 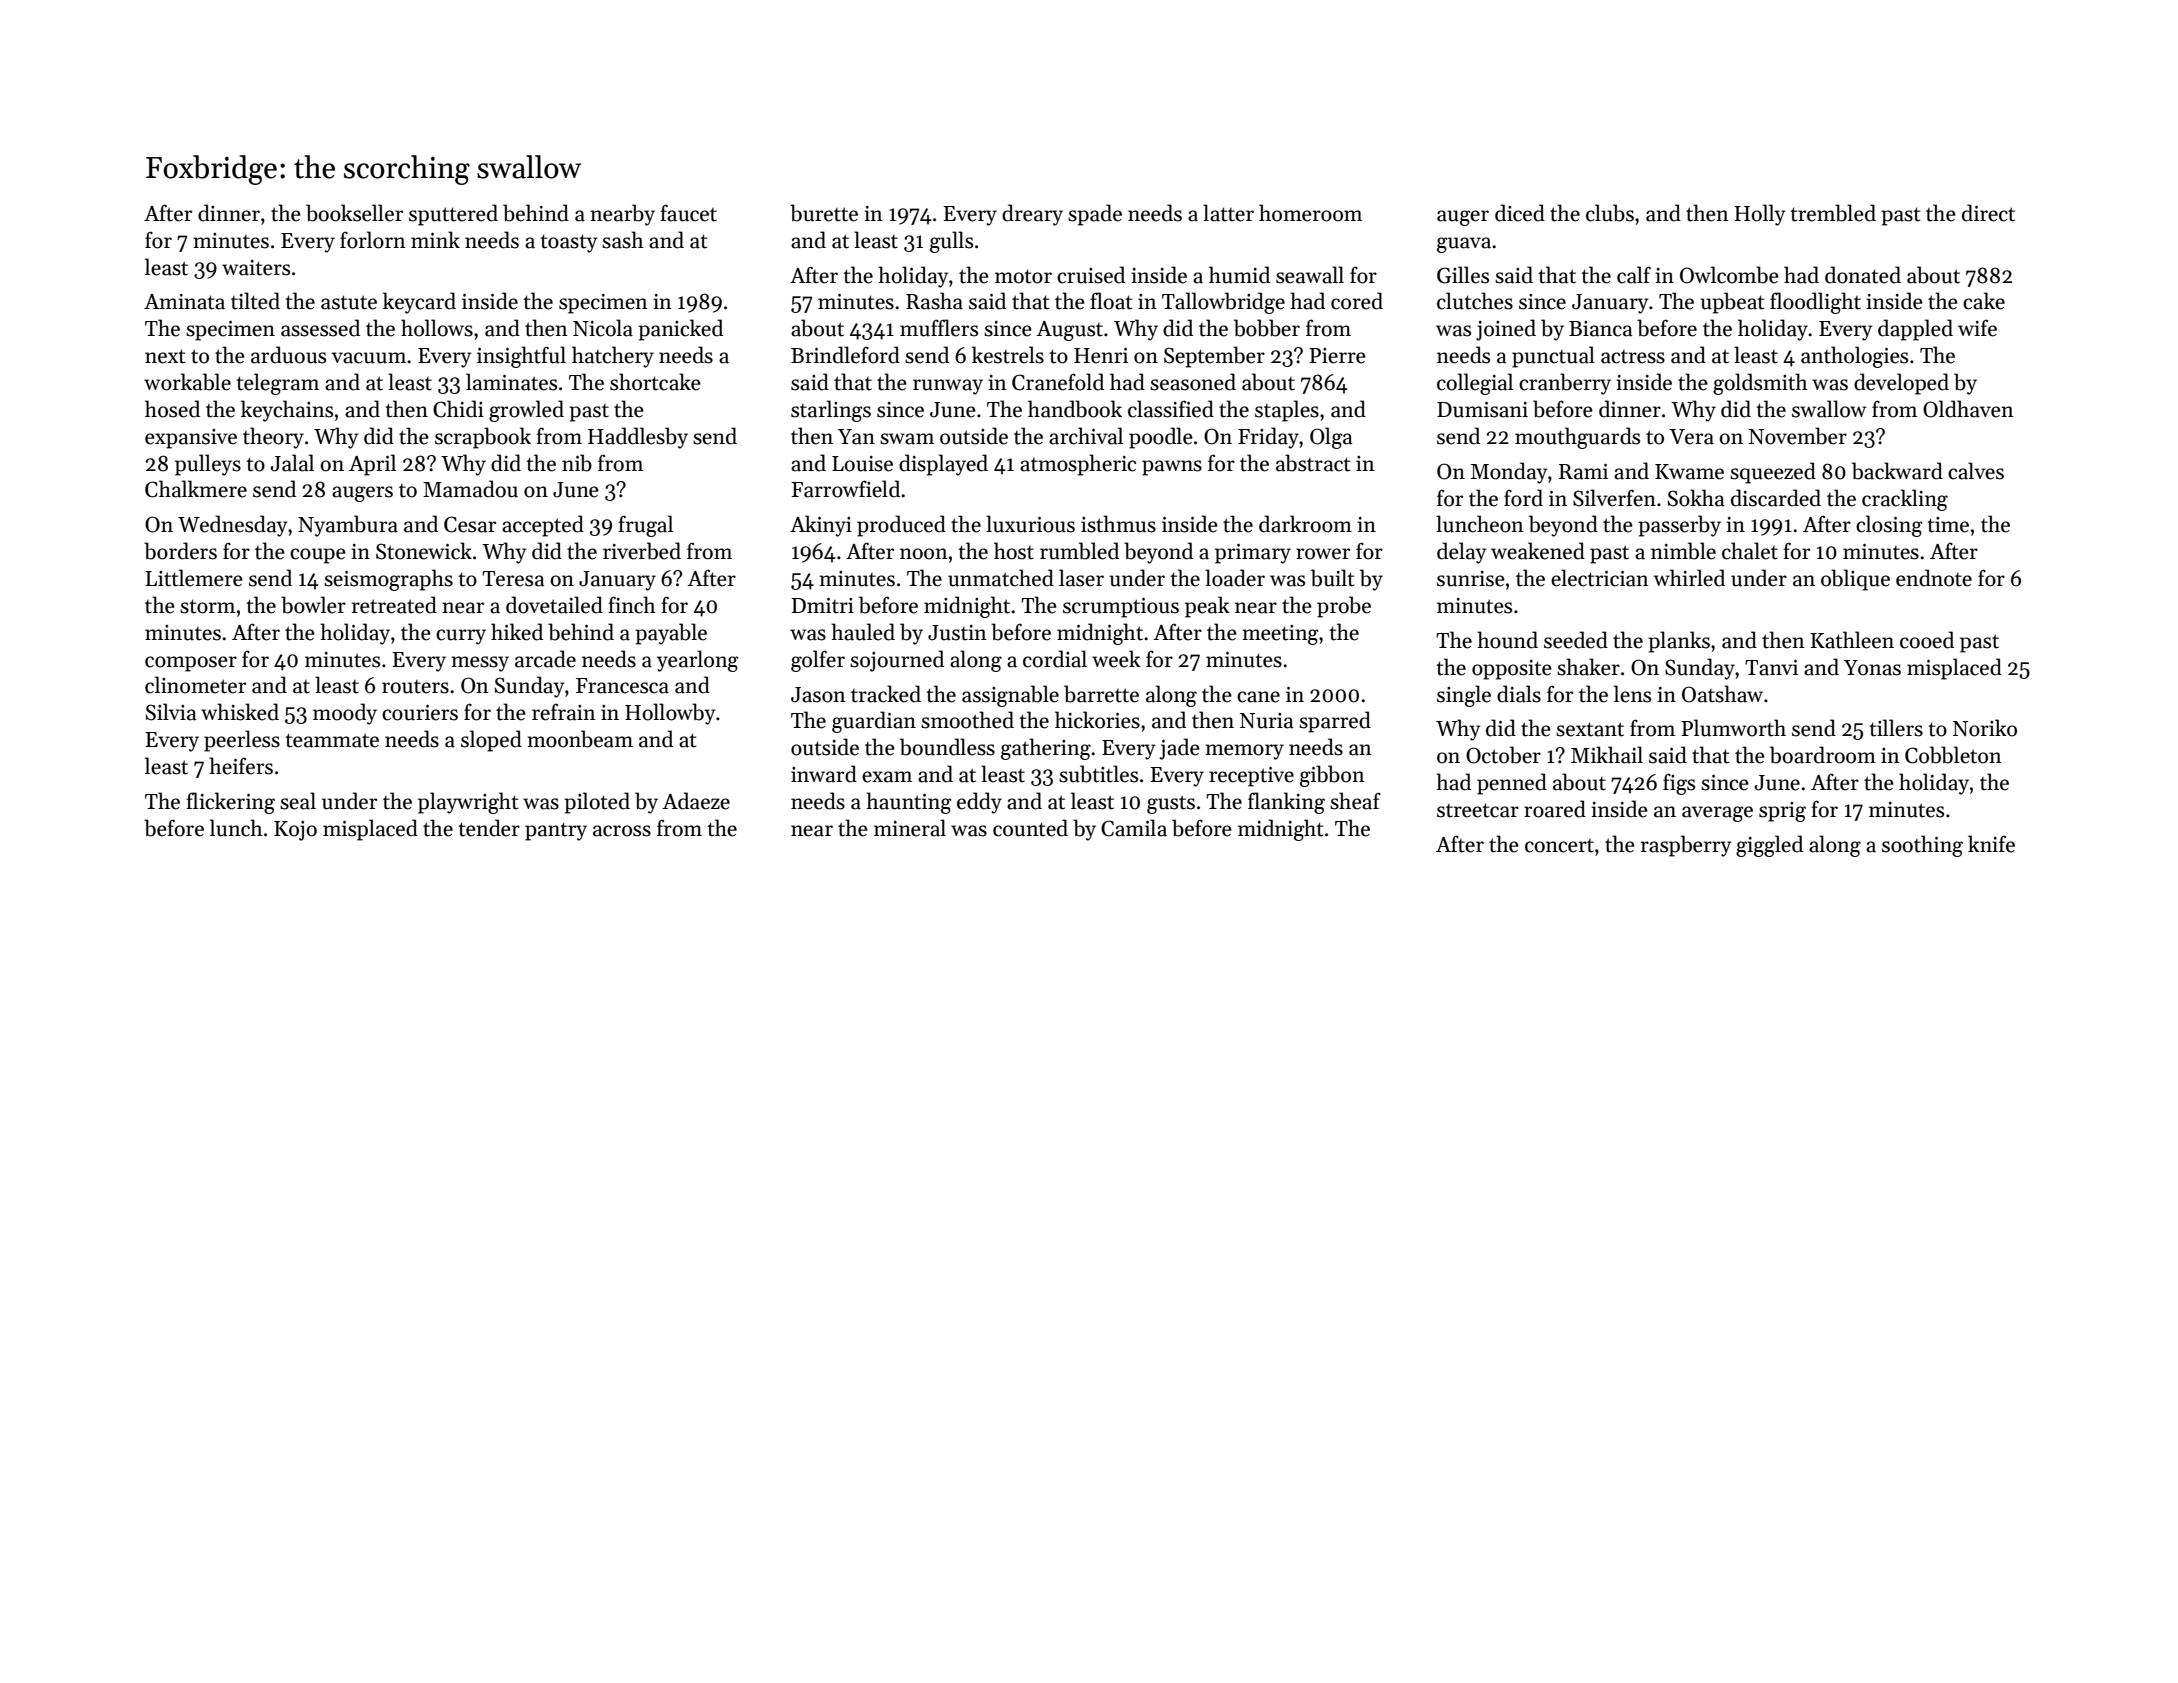 What do you see at coordinates (241, 766) in the screenshot?
I see `heifers` at bounding box center [241, 766].
